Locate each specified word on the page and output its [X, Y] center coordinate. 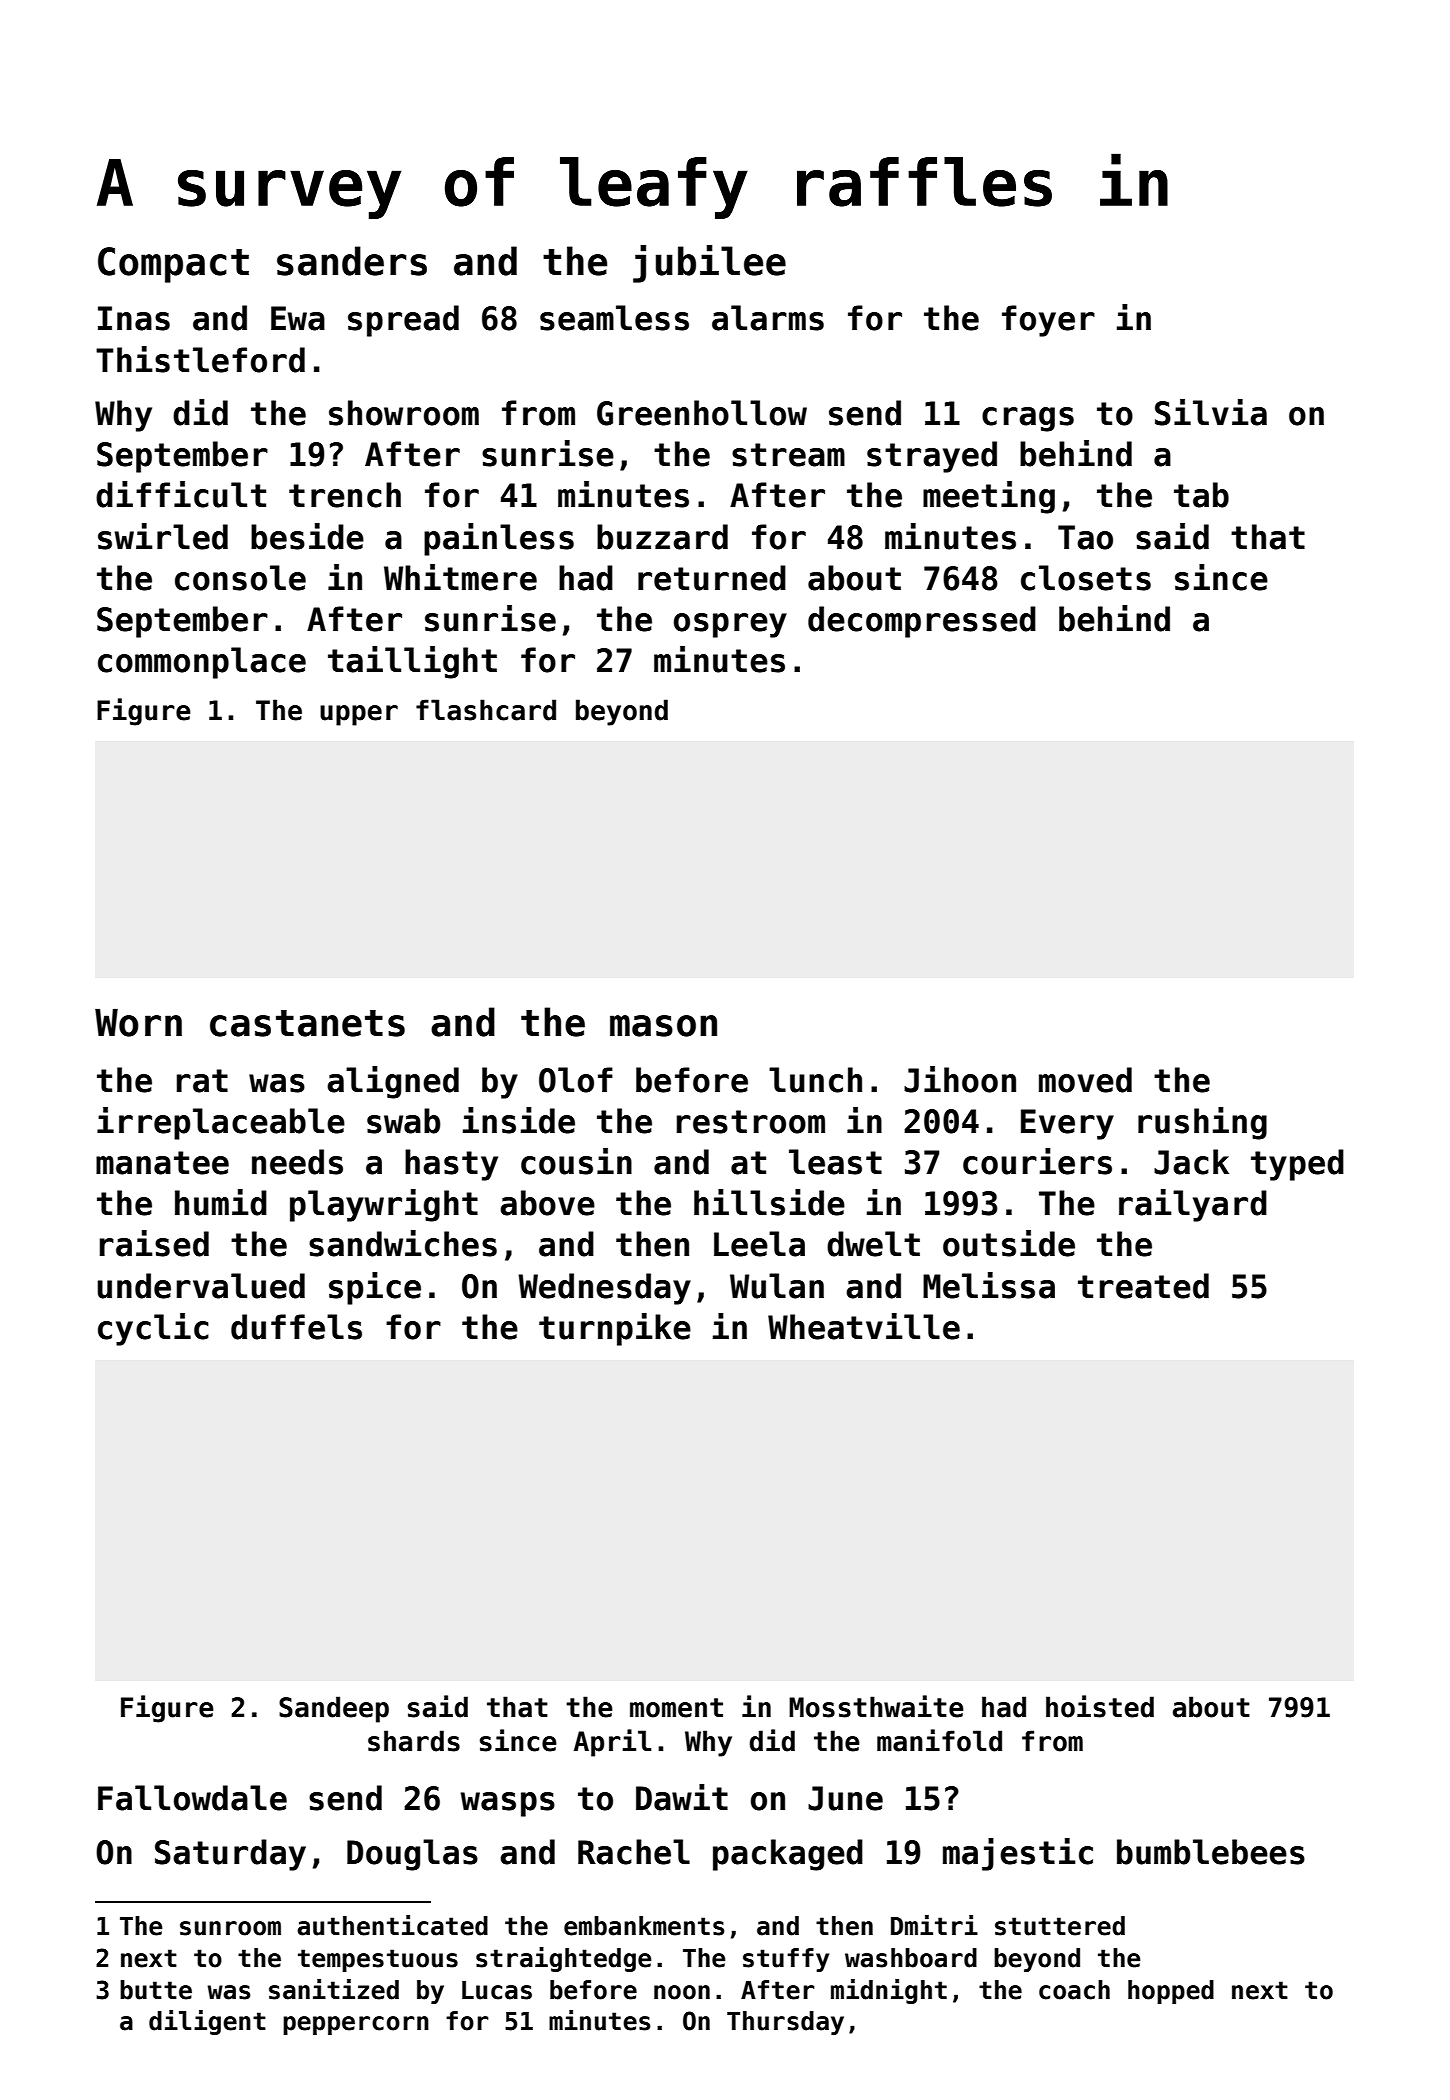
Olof [576, 1080]
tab [1201, 495]
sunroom [230, 1928]
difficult [181, 494]
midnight [889, 1991]
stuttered [1060, 1926]
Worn [138, 1022]
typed [1297, 1165]
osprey [730, 625]
